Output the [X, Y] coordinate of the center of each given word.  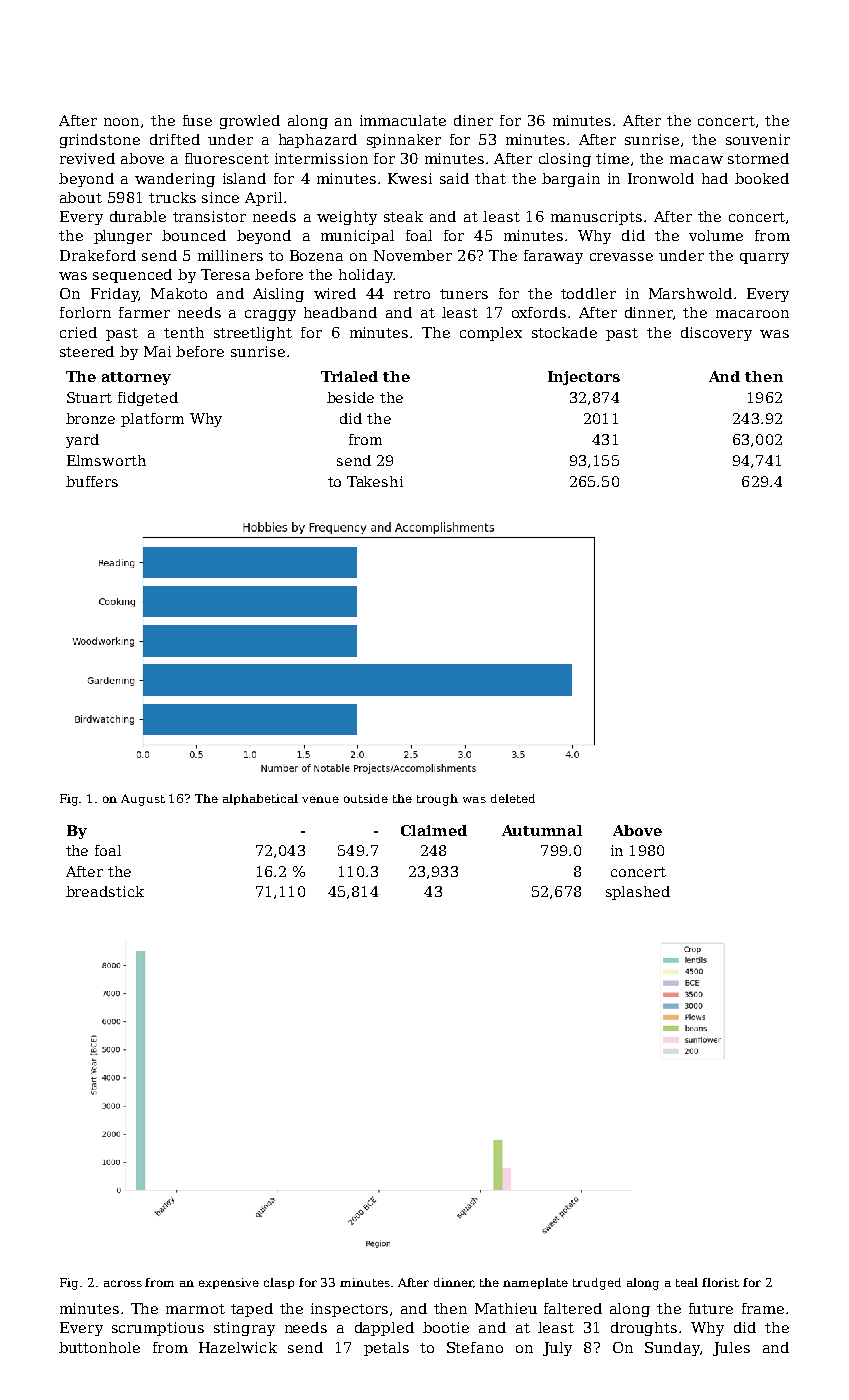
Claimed [434, 830]
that [490, 178]
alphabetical [260, 799]
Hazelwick [238, 1347]
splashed [638, 893]
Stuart [89, 397]
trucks [172, 197]
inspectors [349, 1310]
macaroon [752, 314]
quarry [764, 258]
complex [491, 334]
